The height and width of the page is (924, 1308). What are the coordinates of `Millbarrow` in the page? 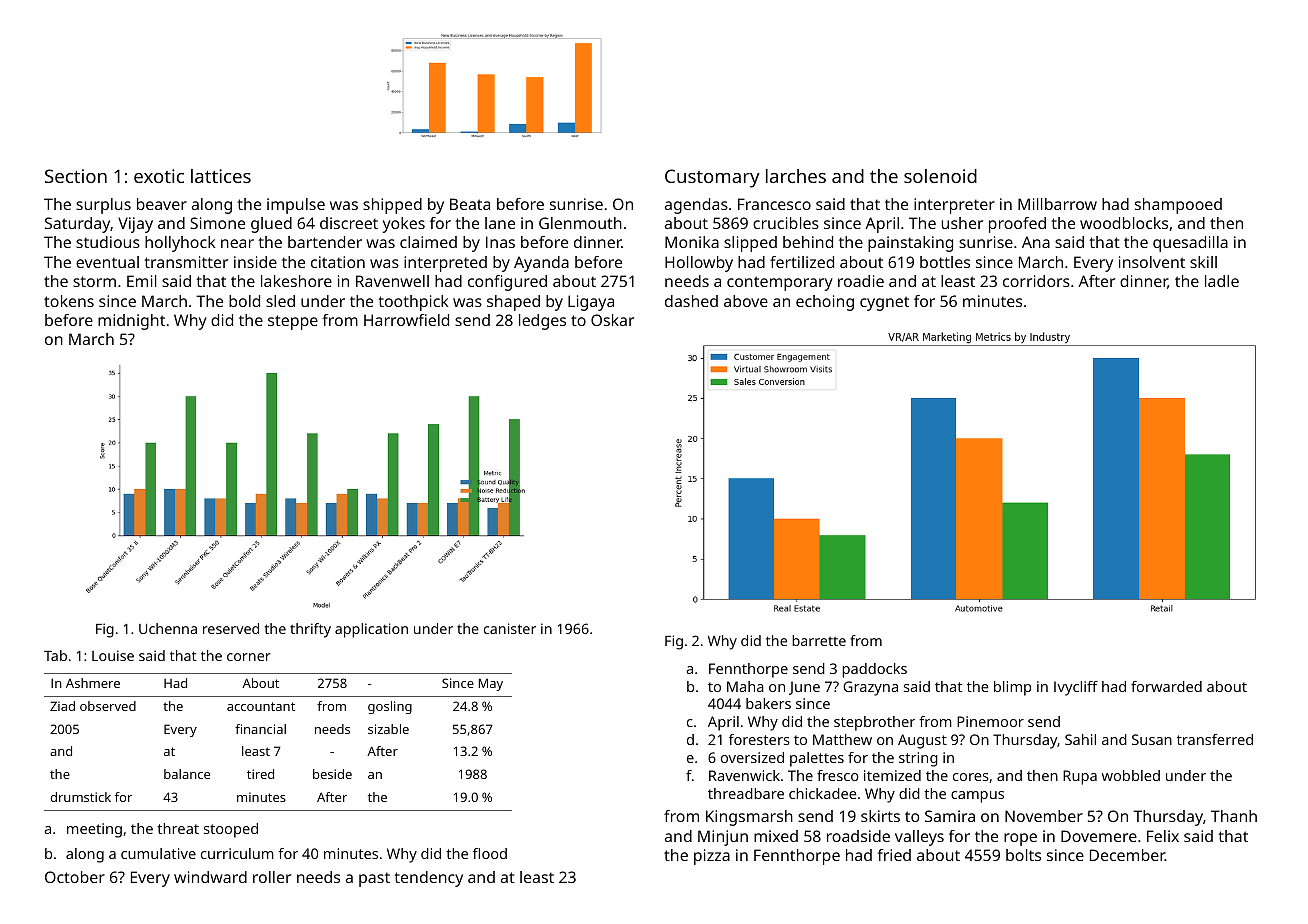 It's located at (1057, 204).
